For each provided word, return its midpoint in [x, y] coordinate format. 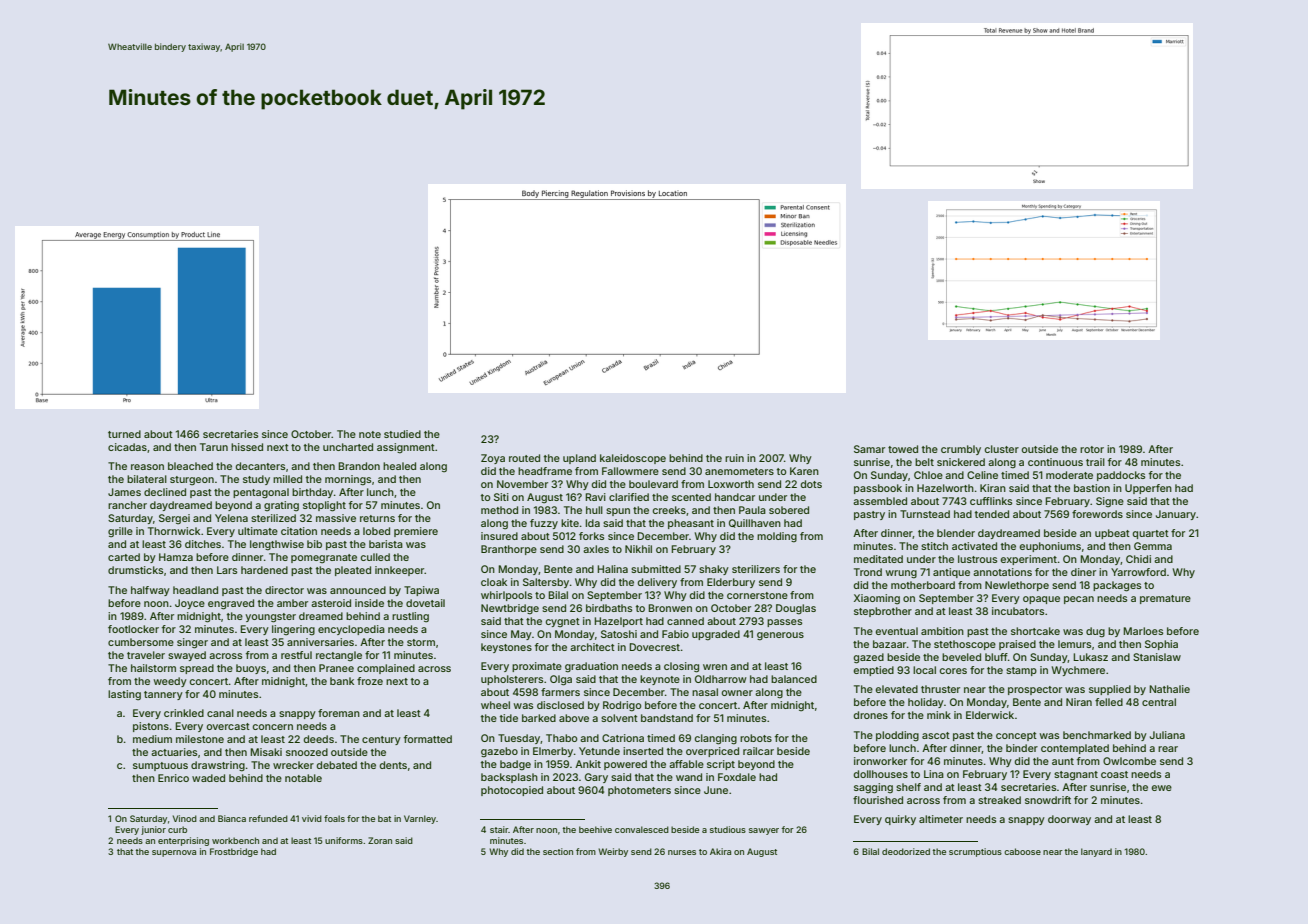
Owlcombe [1129, 761]
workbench [235, 840]
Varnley [420, 819]
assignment [406, 448]
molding [777, 537]
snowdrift [1048, 800]
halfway [150, 591]
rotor [1092, 449]
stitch [934, 546]
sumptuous [160, 766]
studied [402, 434]
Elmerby [553, 752]
